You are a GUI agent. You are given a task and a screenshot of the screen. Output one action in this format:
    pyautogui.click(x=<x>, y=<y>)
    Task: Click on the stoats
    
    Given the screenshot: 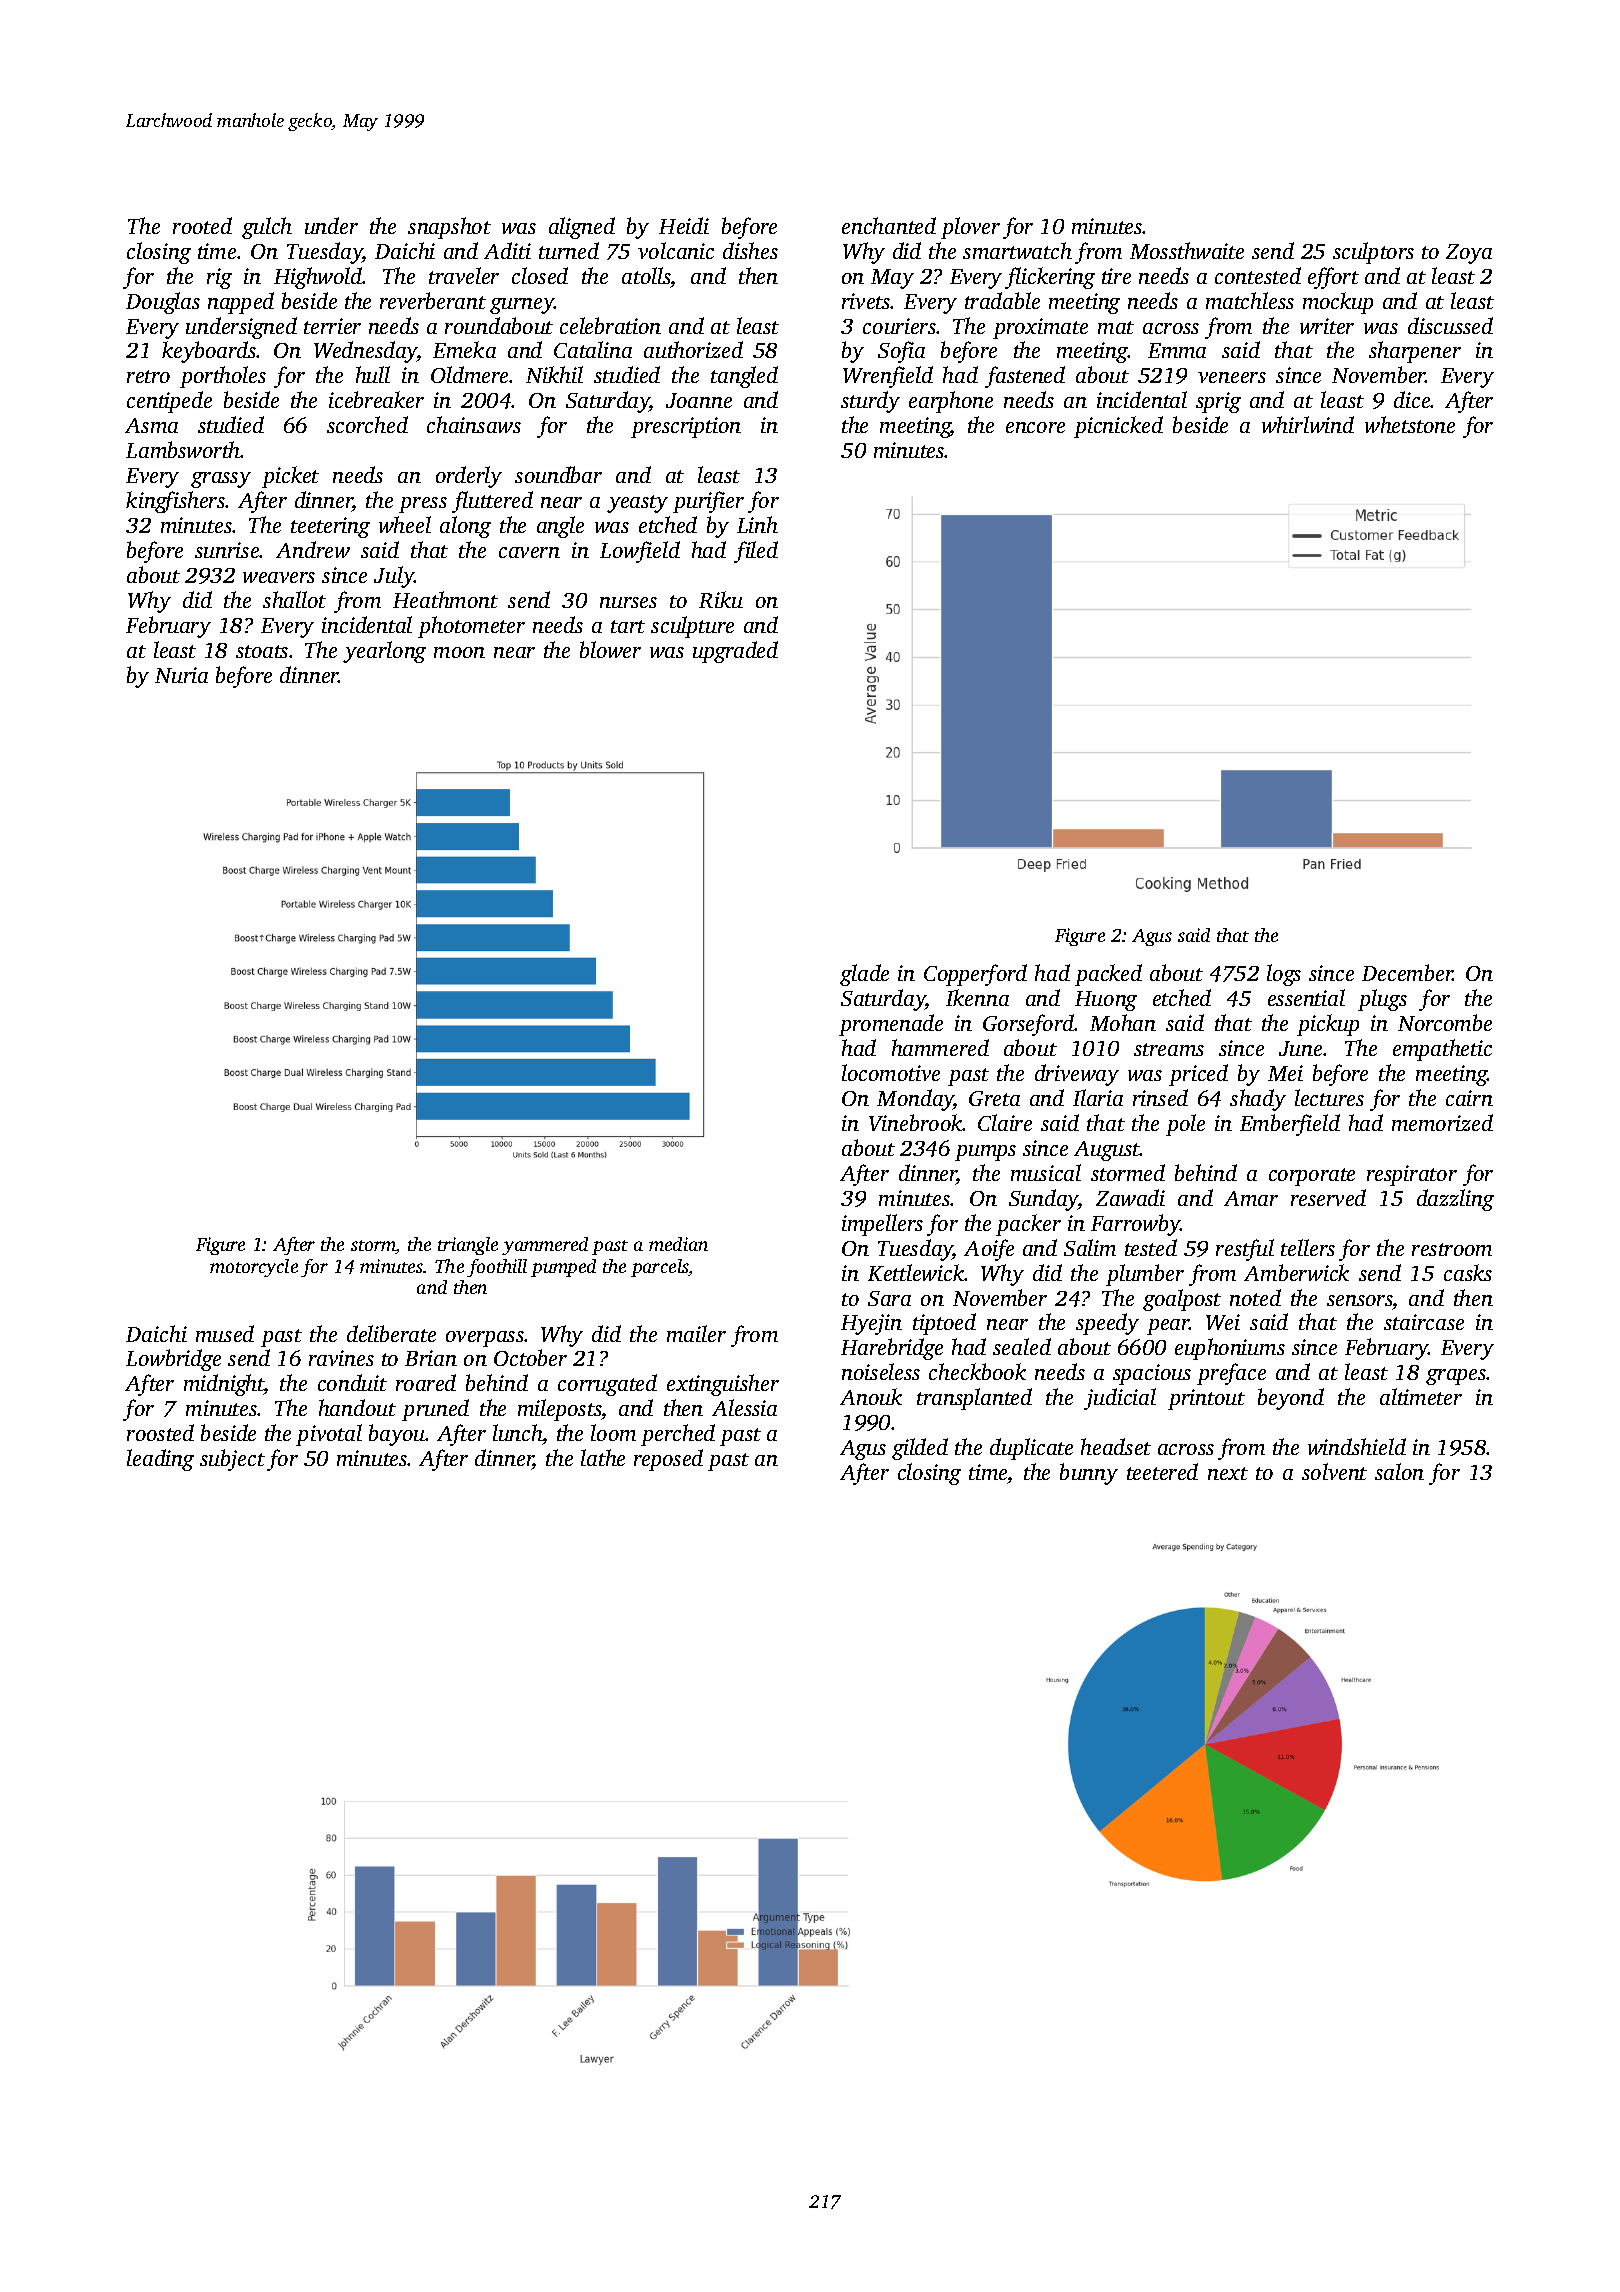 What is the action you would take?
    pyautogui.click(x=262, y=651)
